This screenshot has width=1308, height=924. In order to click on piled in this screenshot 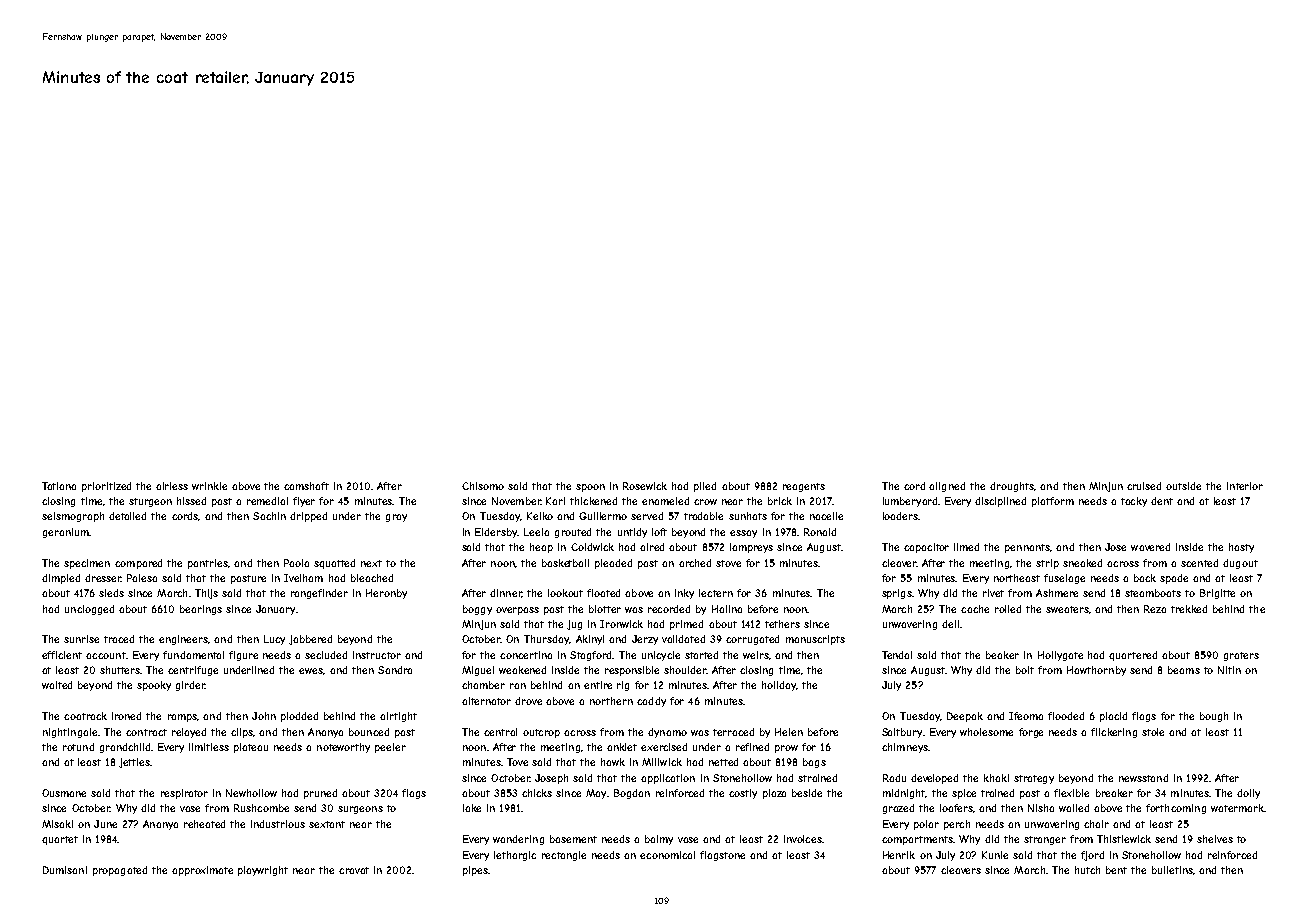, I will do `click(705, 487)`.
